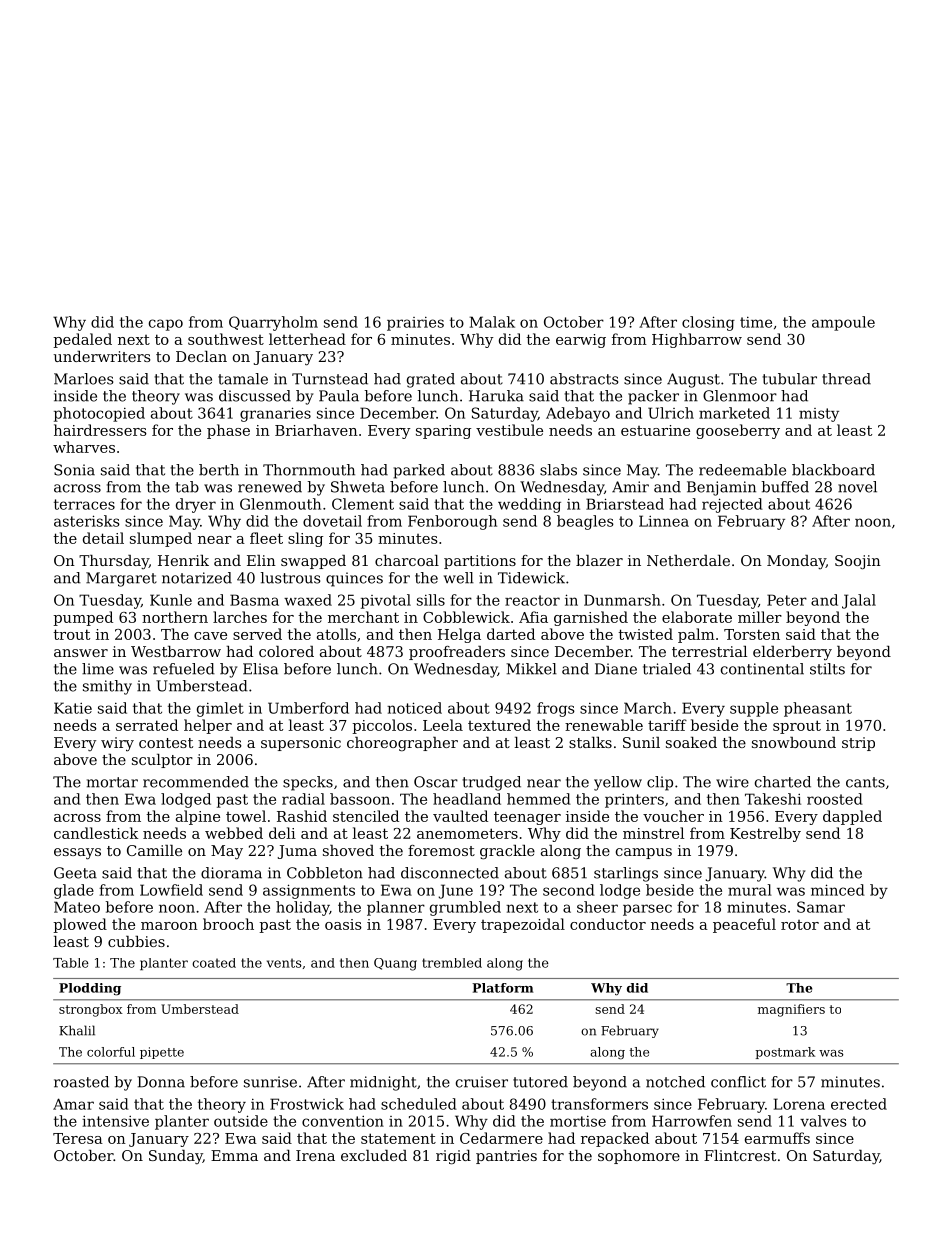 The height and width of the screenshot is (1233, 952). What do you see at coordinates (457, 653) in the screenshot?
I see `proofreaders` at bounding box center [457, 653].
